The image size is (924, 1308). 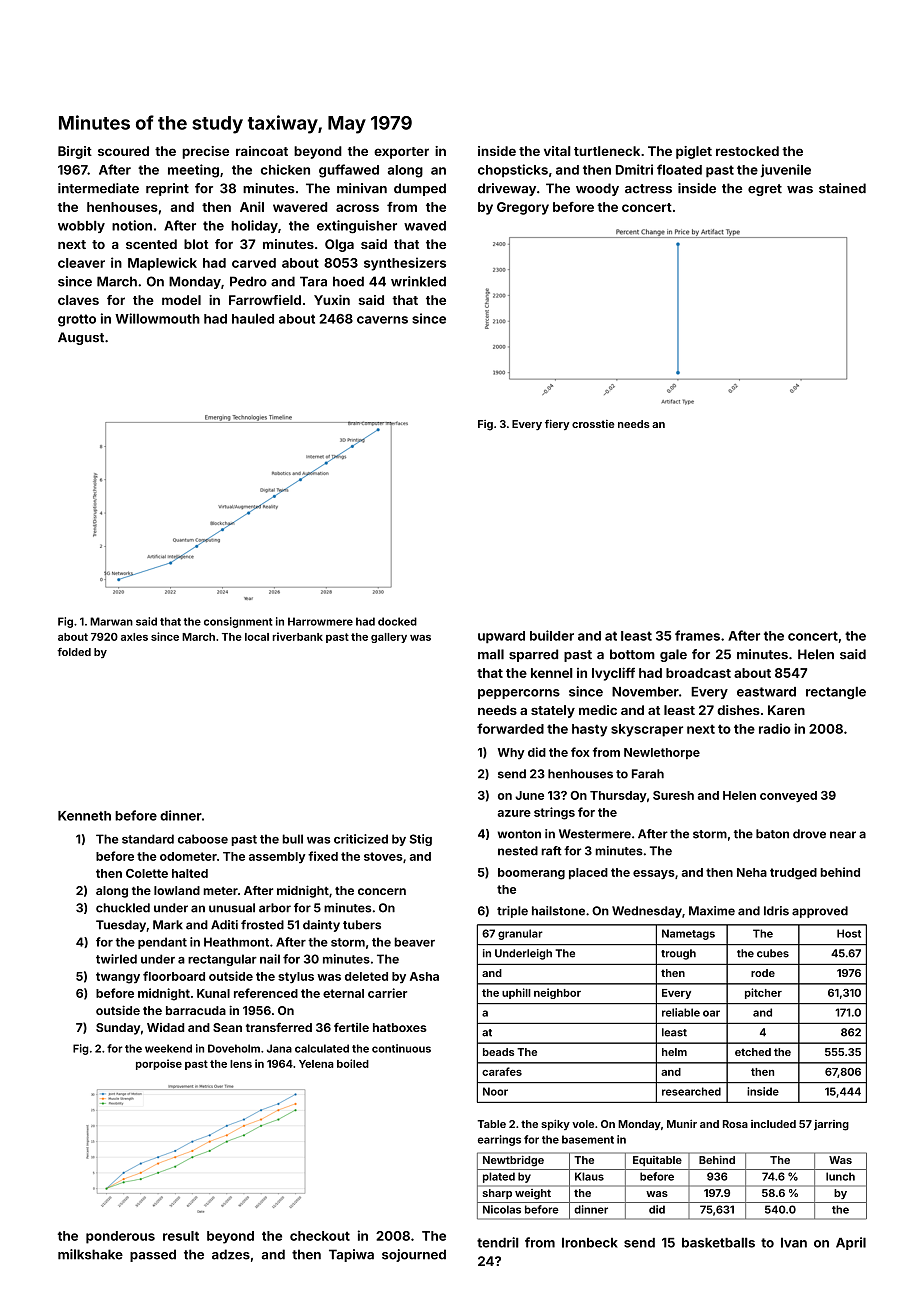 I want to click on piglet, so click(x=694, y=152).
